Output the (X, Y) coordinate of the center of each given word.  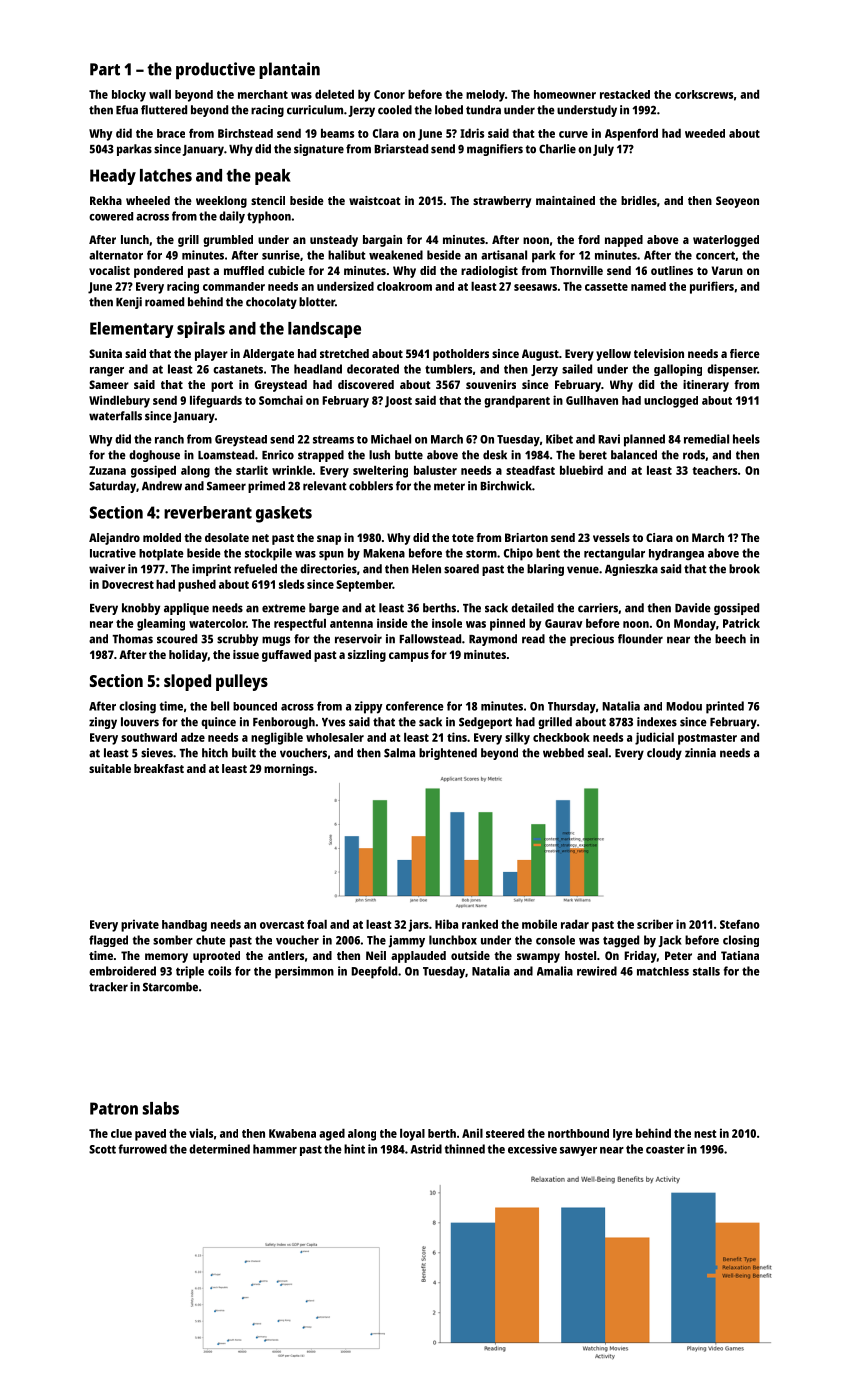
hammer (275, 1149)
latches (166, 175)
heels (746, 439)
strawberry (502, 202)
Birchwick (506, 486)
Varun (727, 270)
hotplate (161, 555)
